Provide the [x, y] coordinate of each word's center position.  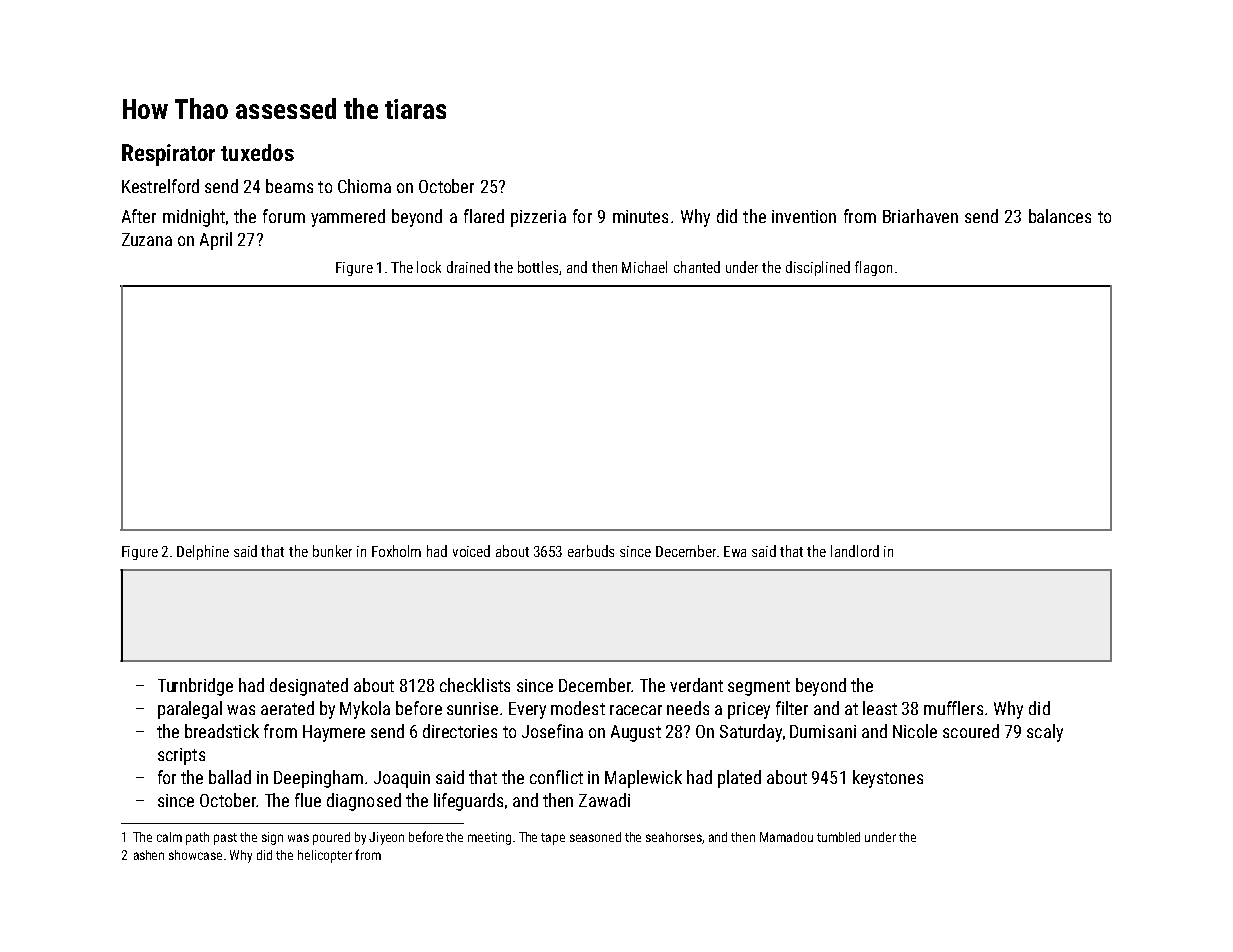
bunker [332, 551]
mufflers [953, 708]
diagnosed [364, 802]
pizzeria [538, 218]
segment [759, 688]
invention [804, 216]
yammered [348, 218]
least [880, 708]
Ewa [735, 551]
